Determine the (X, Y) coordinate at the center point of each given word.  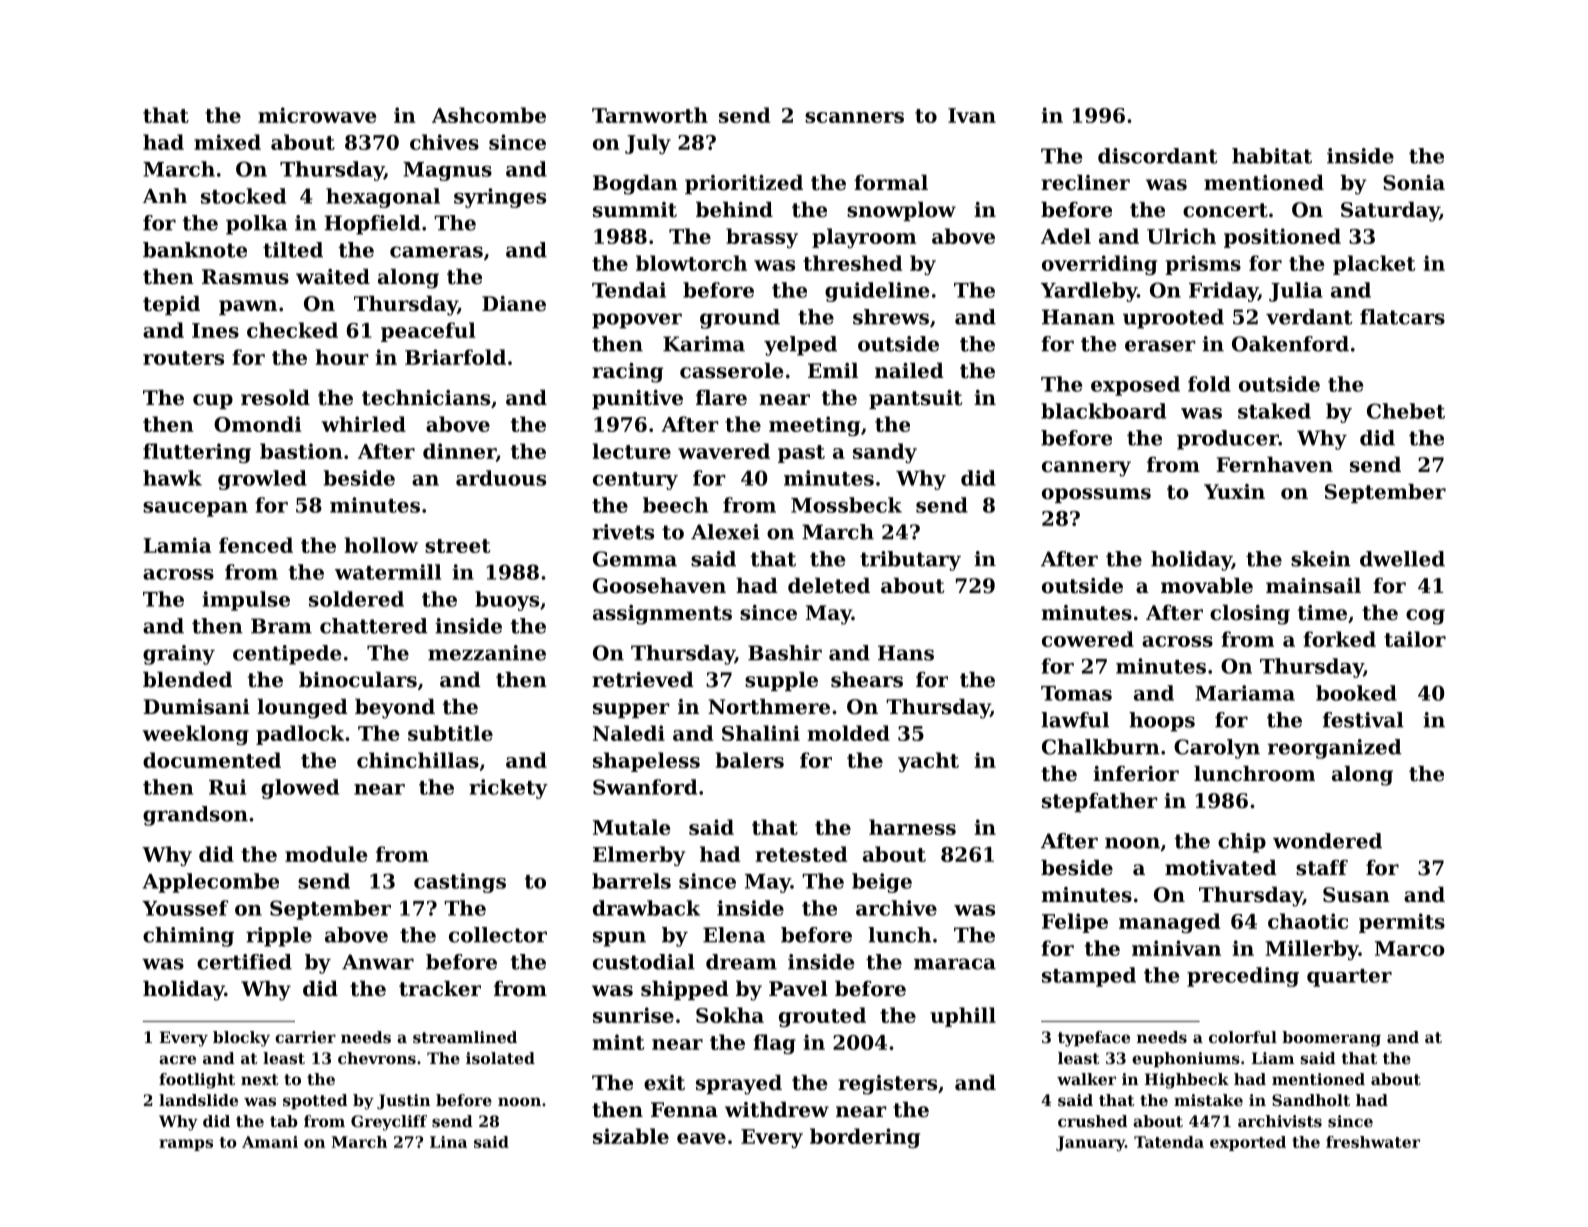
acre (177, 1059)
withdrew (777, 1110)
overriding (1099, 265)
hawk (172, 478)
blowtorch (691, 263)
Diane (514, 304)
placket (1374, 265)
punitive (637, 399)
